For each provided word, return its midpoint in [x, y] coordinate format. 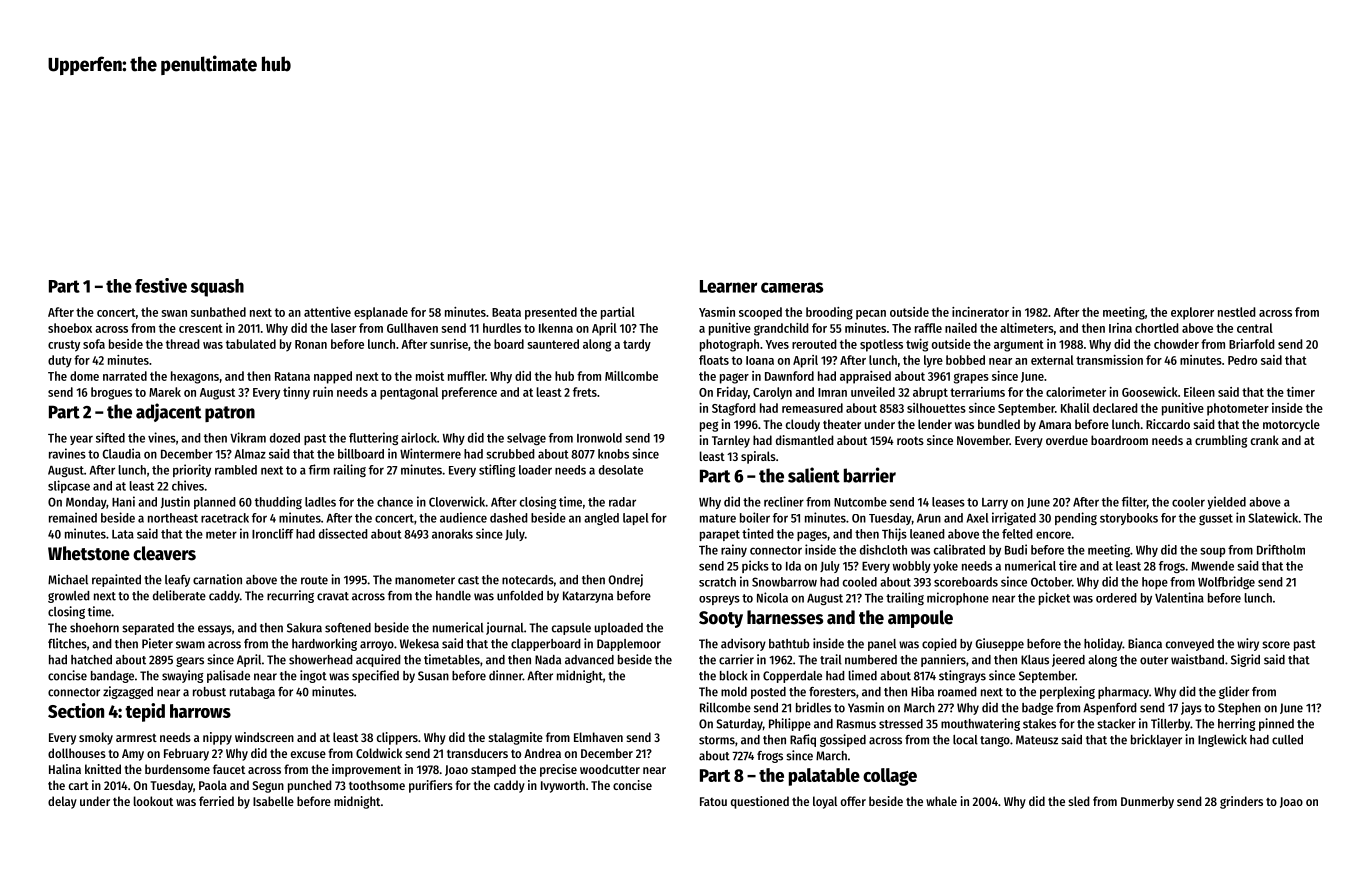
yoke [945, 567]
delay [62, 802]
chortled [1157, 328]
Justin [175, 502]
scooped [760, 313]
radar [622, 502]
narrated [125, 376]
